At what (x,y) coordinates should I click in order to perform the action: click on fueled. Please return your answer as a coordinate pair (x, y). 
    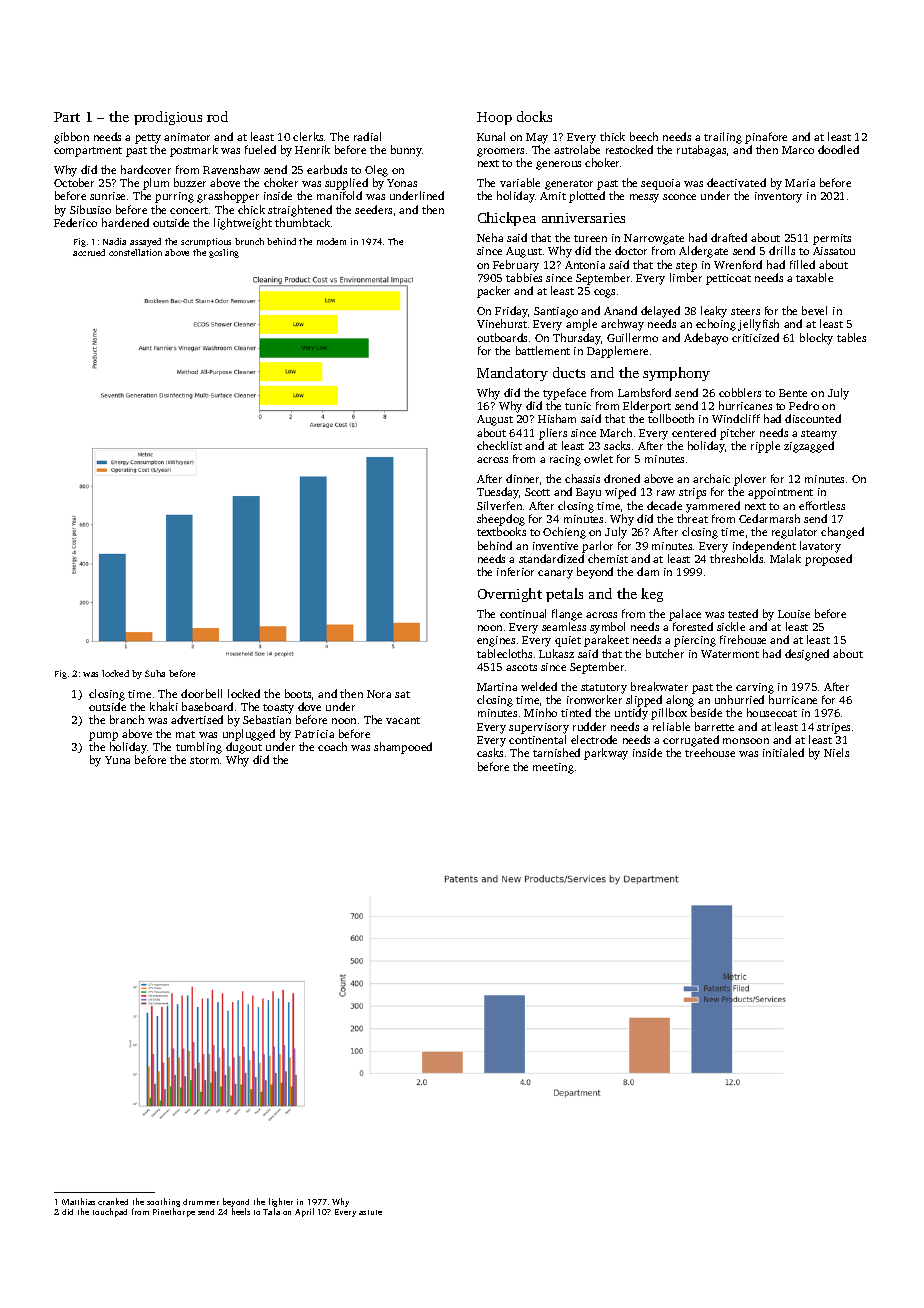
    Looking at the image, I should click on (260, 149).
